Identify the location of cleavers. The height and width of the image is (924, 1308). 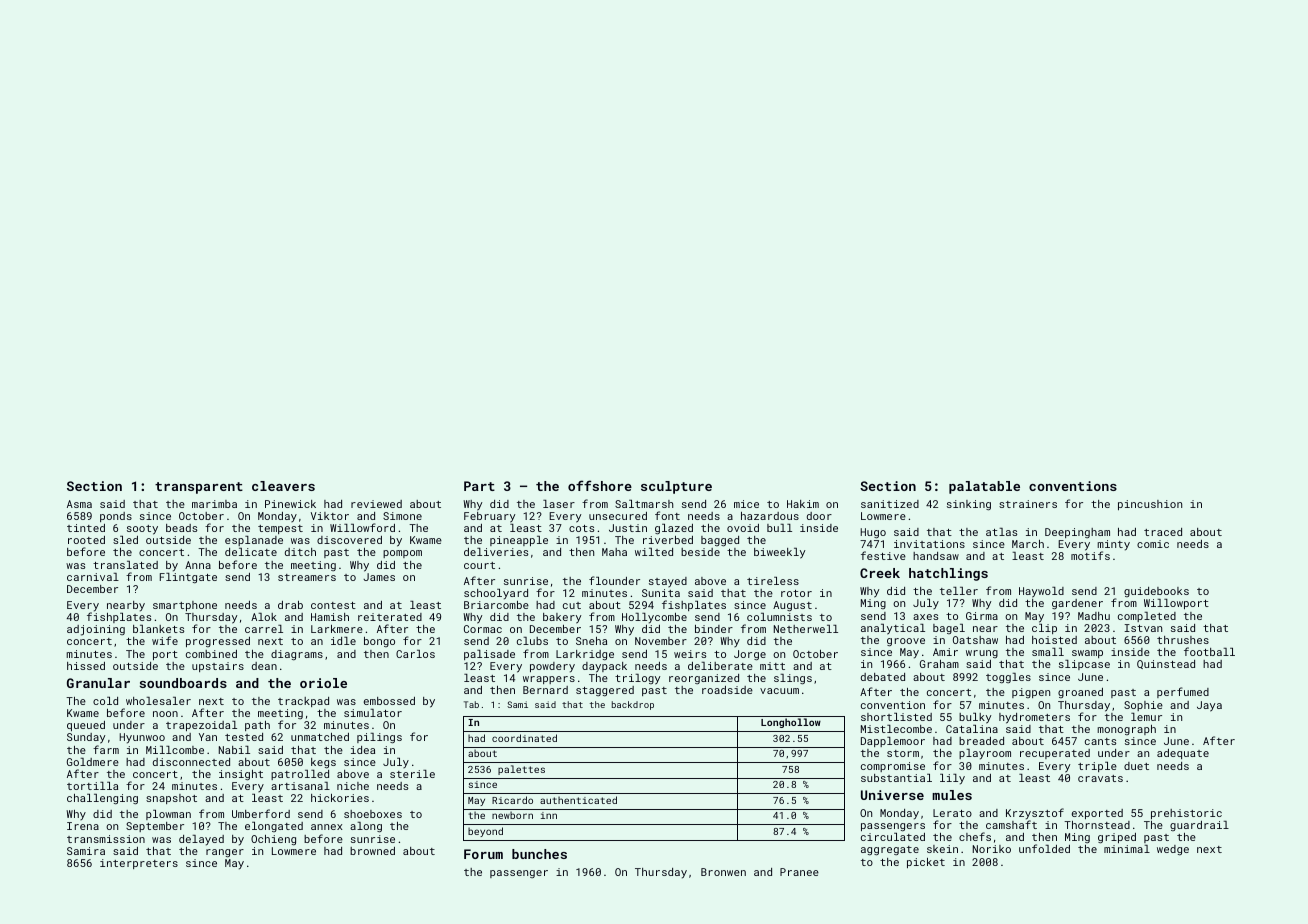
(283, 486).
